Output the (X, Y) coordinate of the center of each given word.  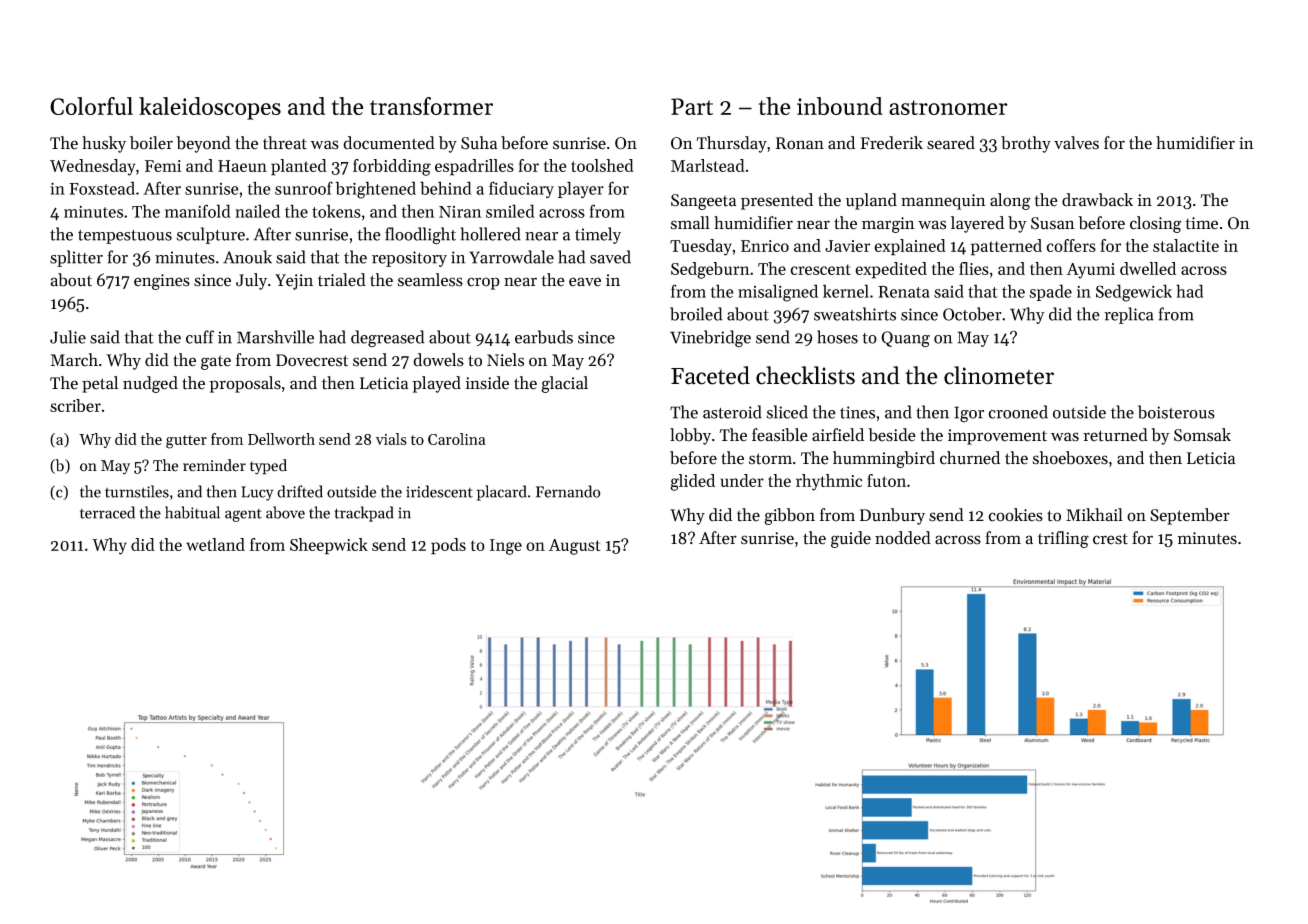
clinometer (999, 375)
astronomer (948, 107)
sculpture (210, 235)
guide (851, 539)
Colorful (91, 106)
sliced (787, 412)
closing (1155, 224)
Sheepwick (329, 546)
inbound (840, 106)
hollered (491, 234)
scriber (75, 405)
